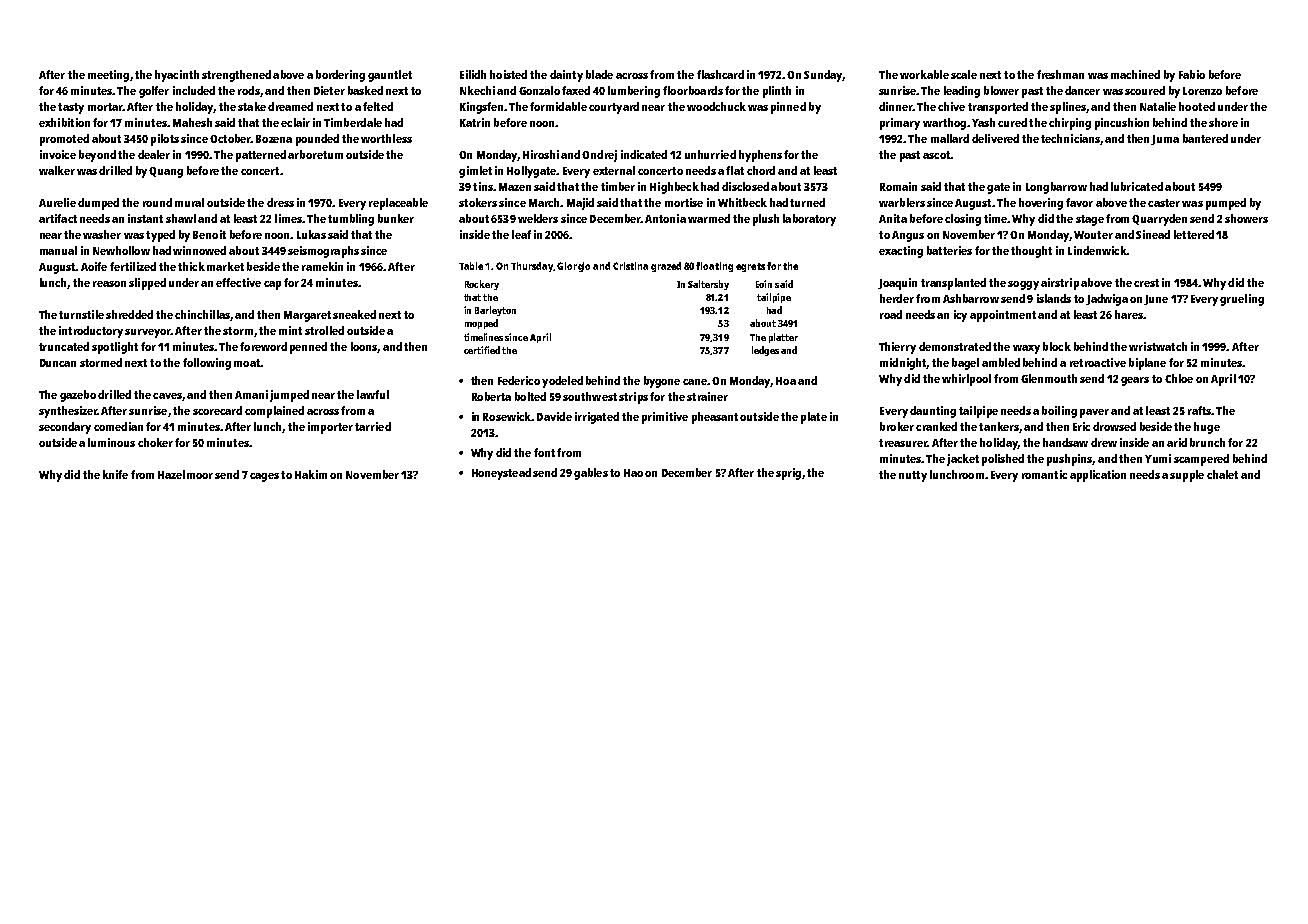 The width and height of the page is (1308, 924). What do you see at coordinates (898, 186) in the page?
I see `Romain` at bounding box center [898, 186].
